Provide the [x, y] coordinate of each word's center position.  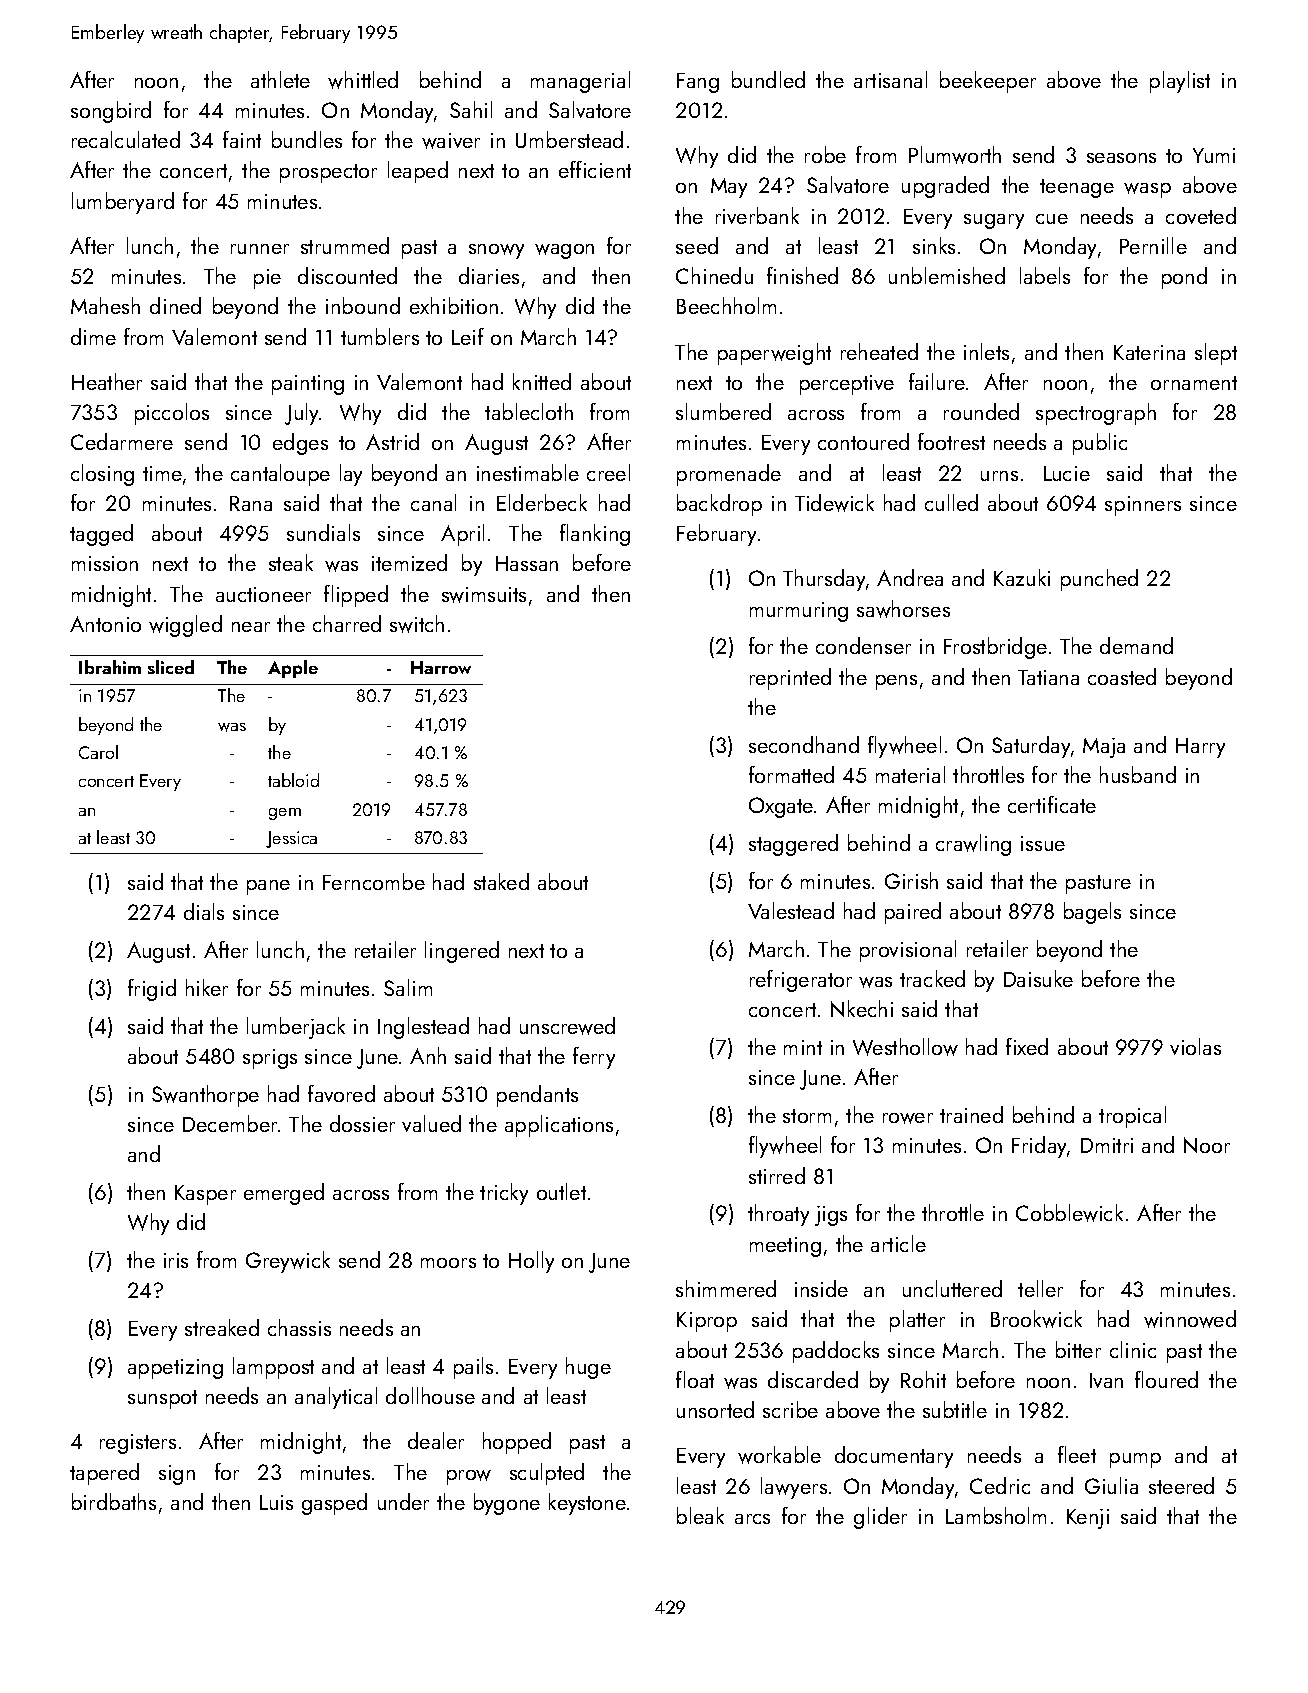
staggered [793, 845]
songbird [111, 112]
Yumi [1214, 155]
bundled [768, 79]
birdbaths [114, 1501]
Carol [98, 752]
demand [1136, 645]
